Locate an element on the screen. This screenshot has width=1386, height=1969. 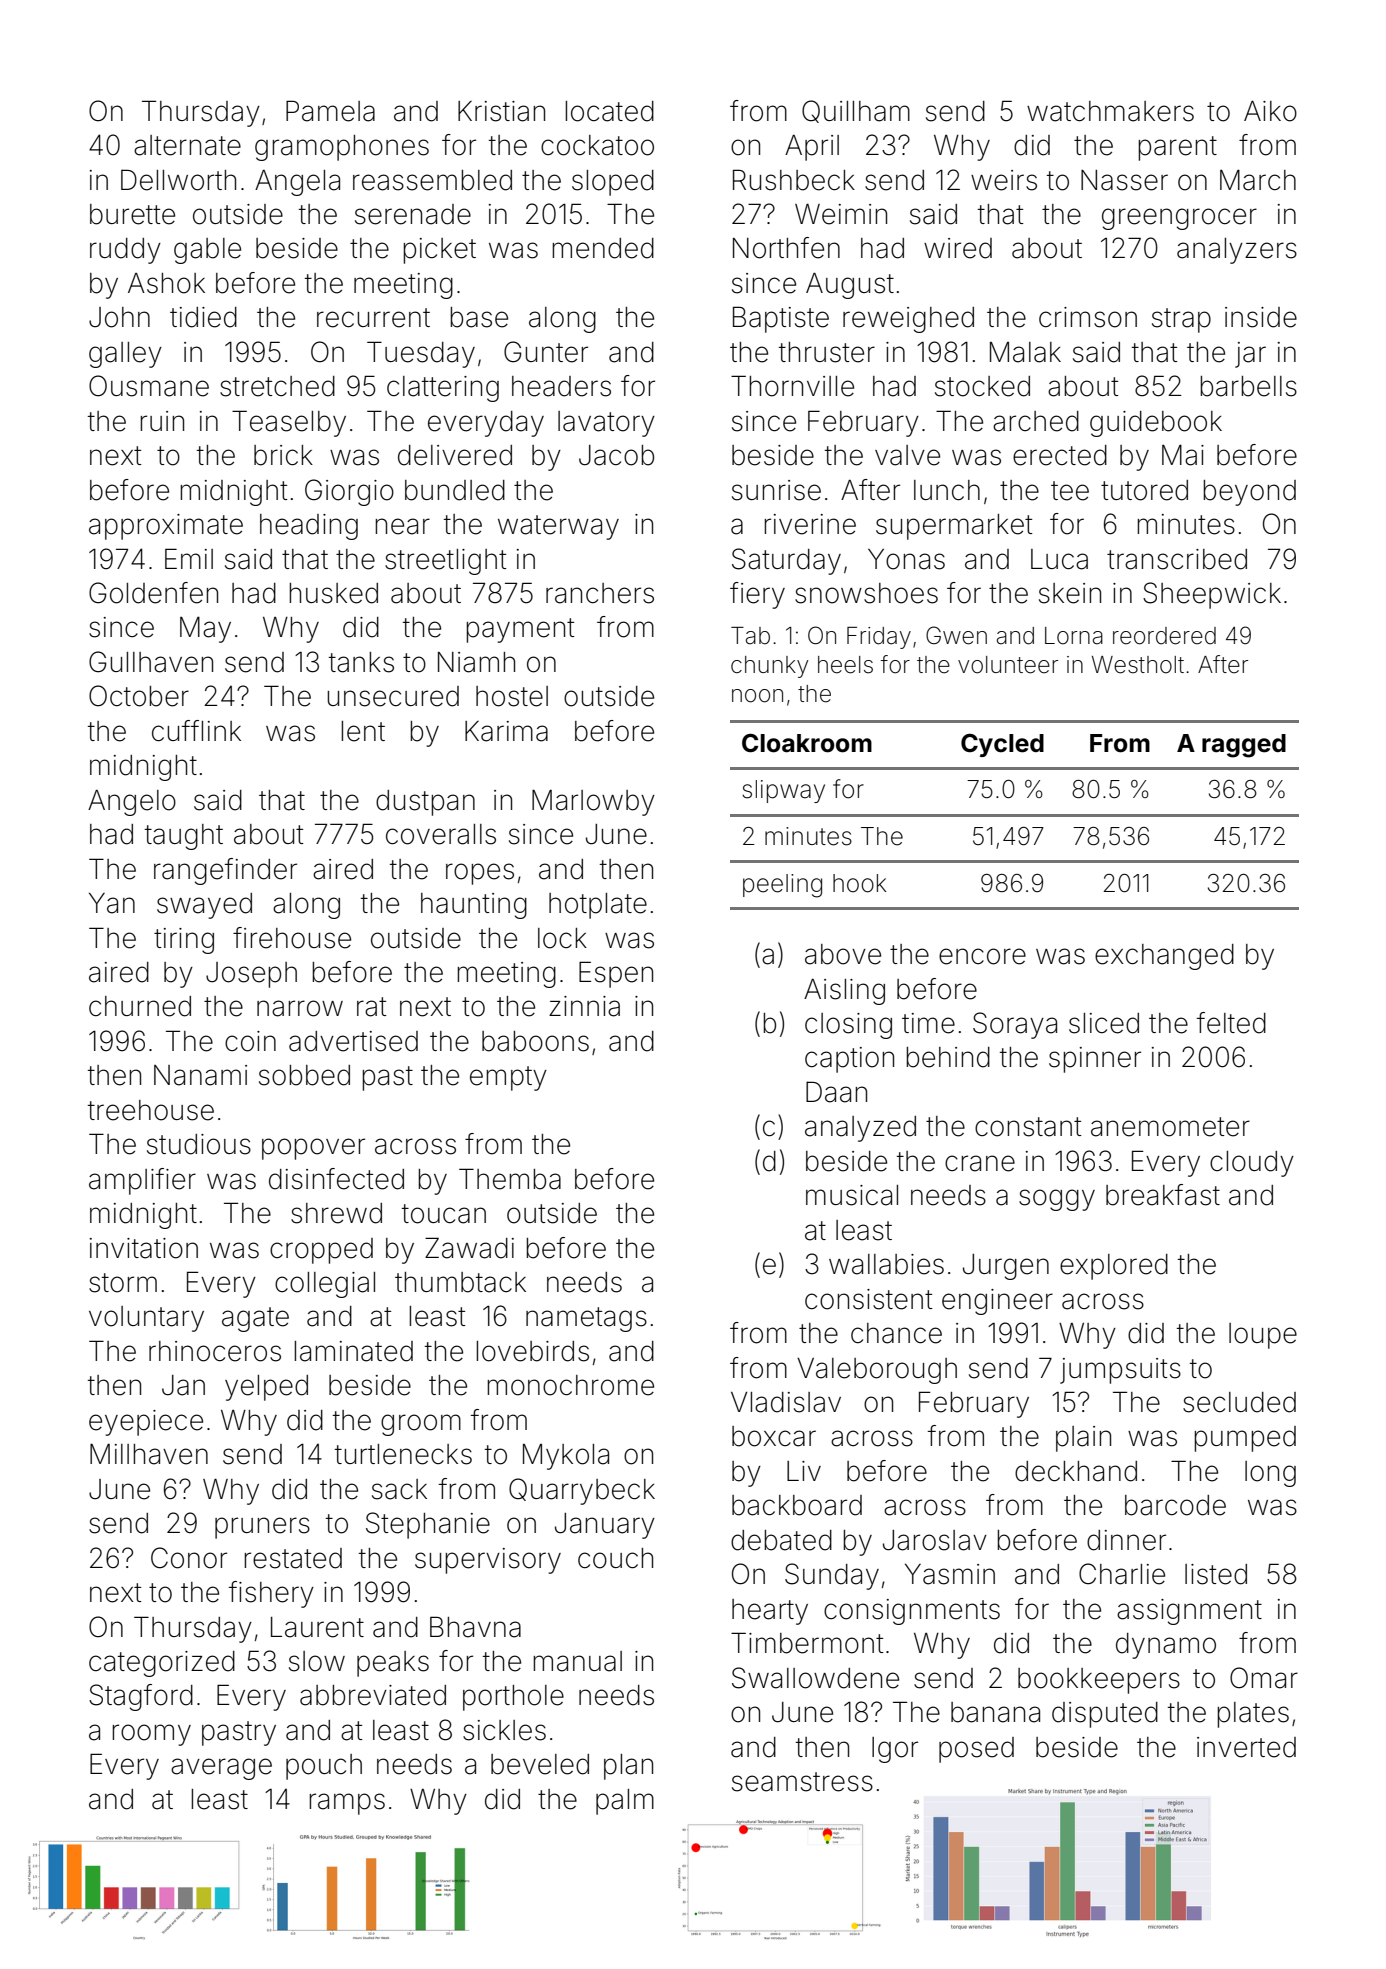
firehouse is located at coordinates (292, 938).
